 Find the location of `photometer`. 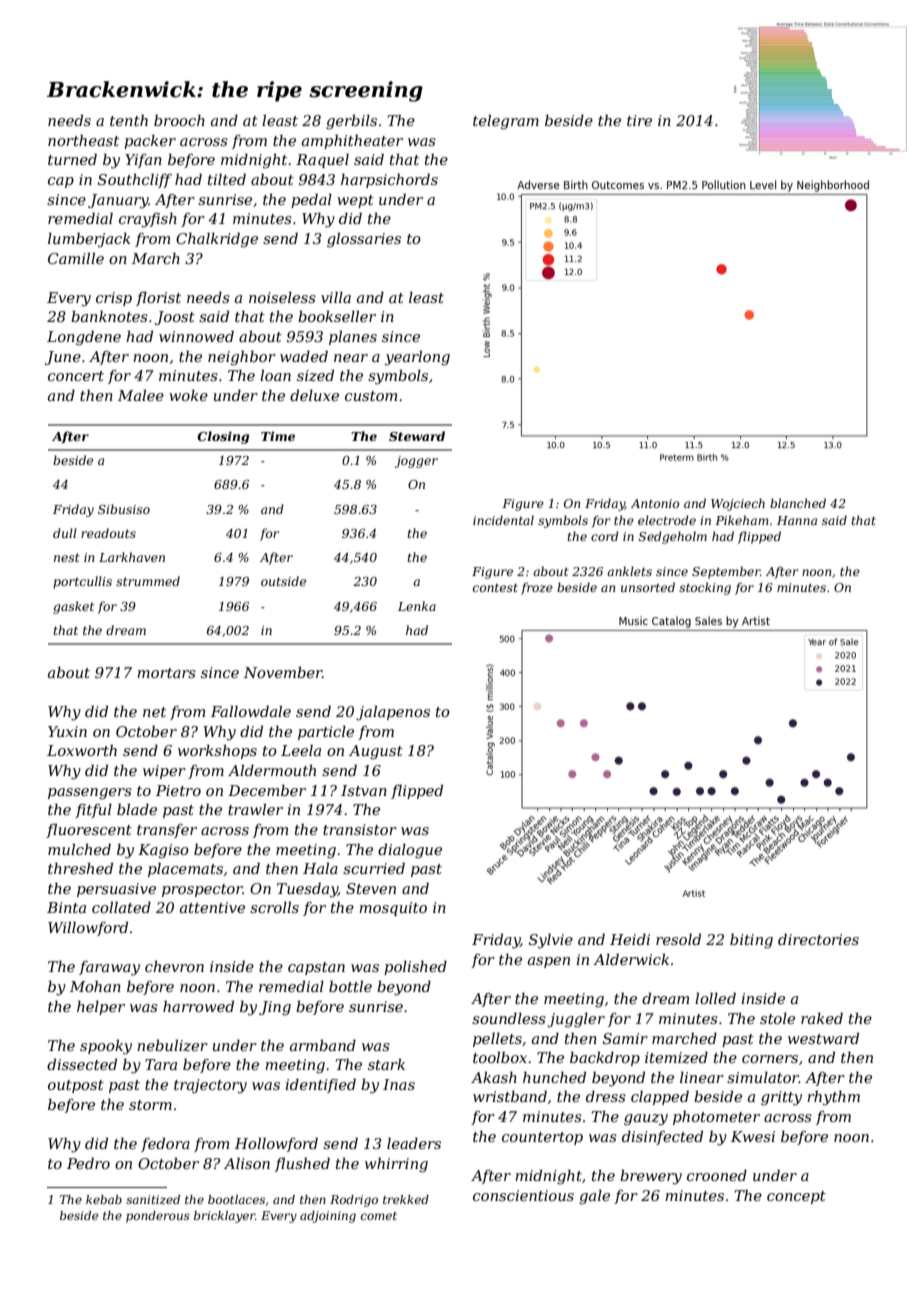

photometer is located at coordinates (716, 1117).
